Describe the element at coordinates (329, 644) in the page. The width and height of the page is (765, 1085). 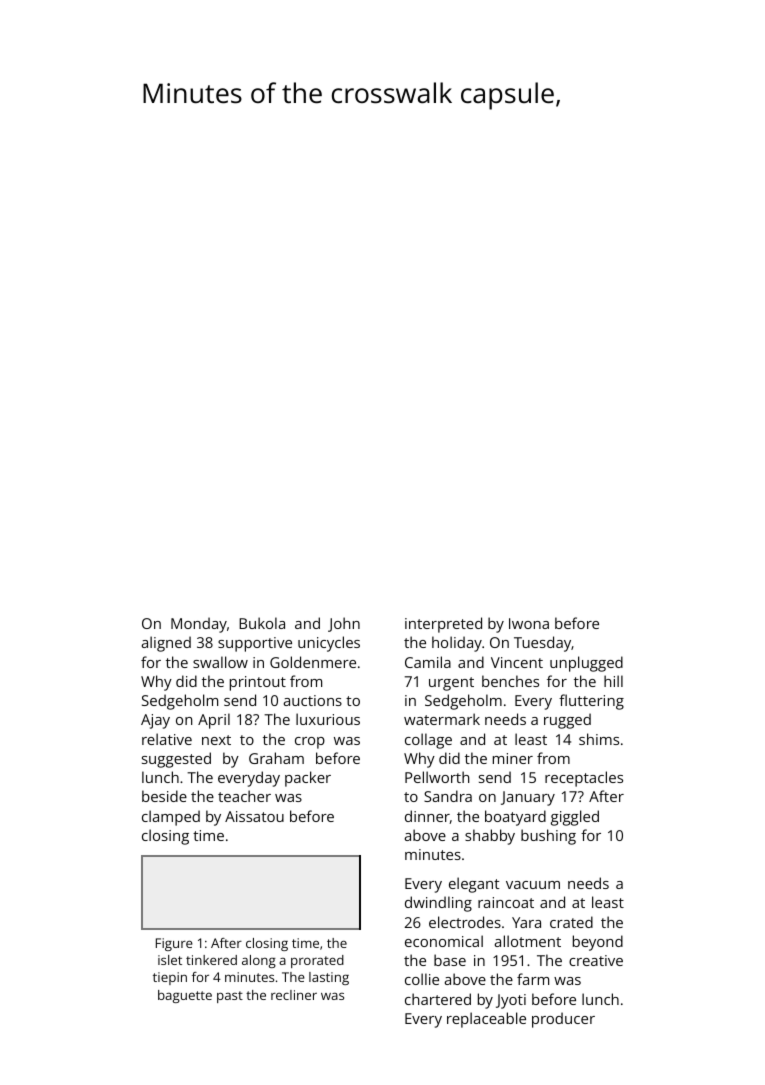
I see `unicycles` at that location.
